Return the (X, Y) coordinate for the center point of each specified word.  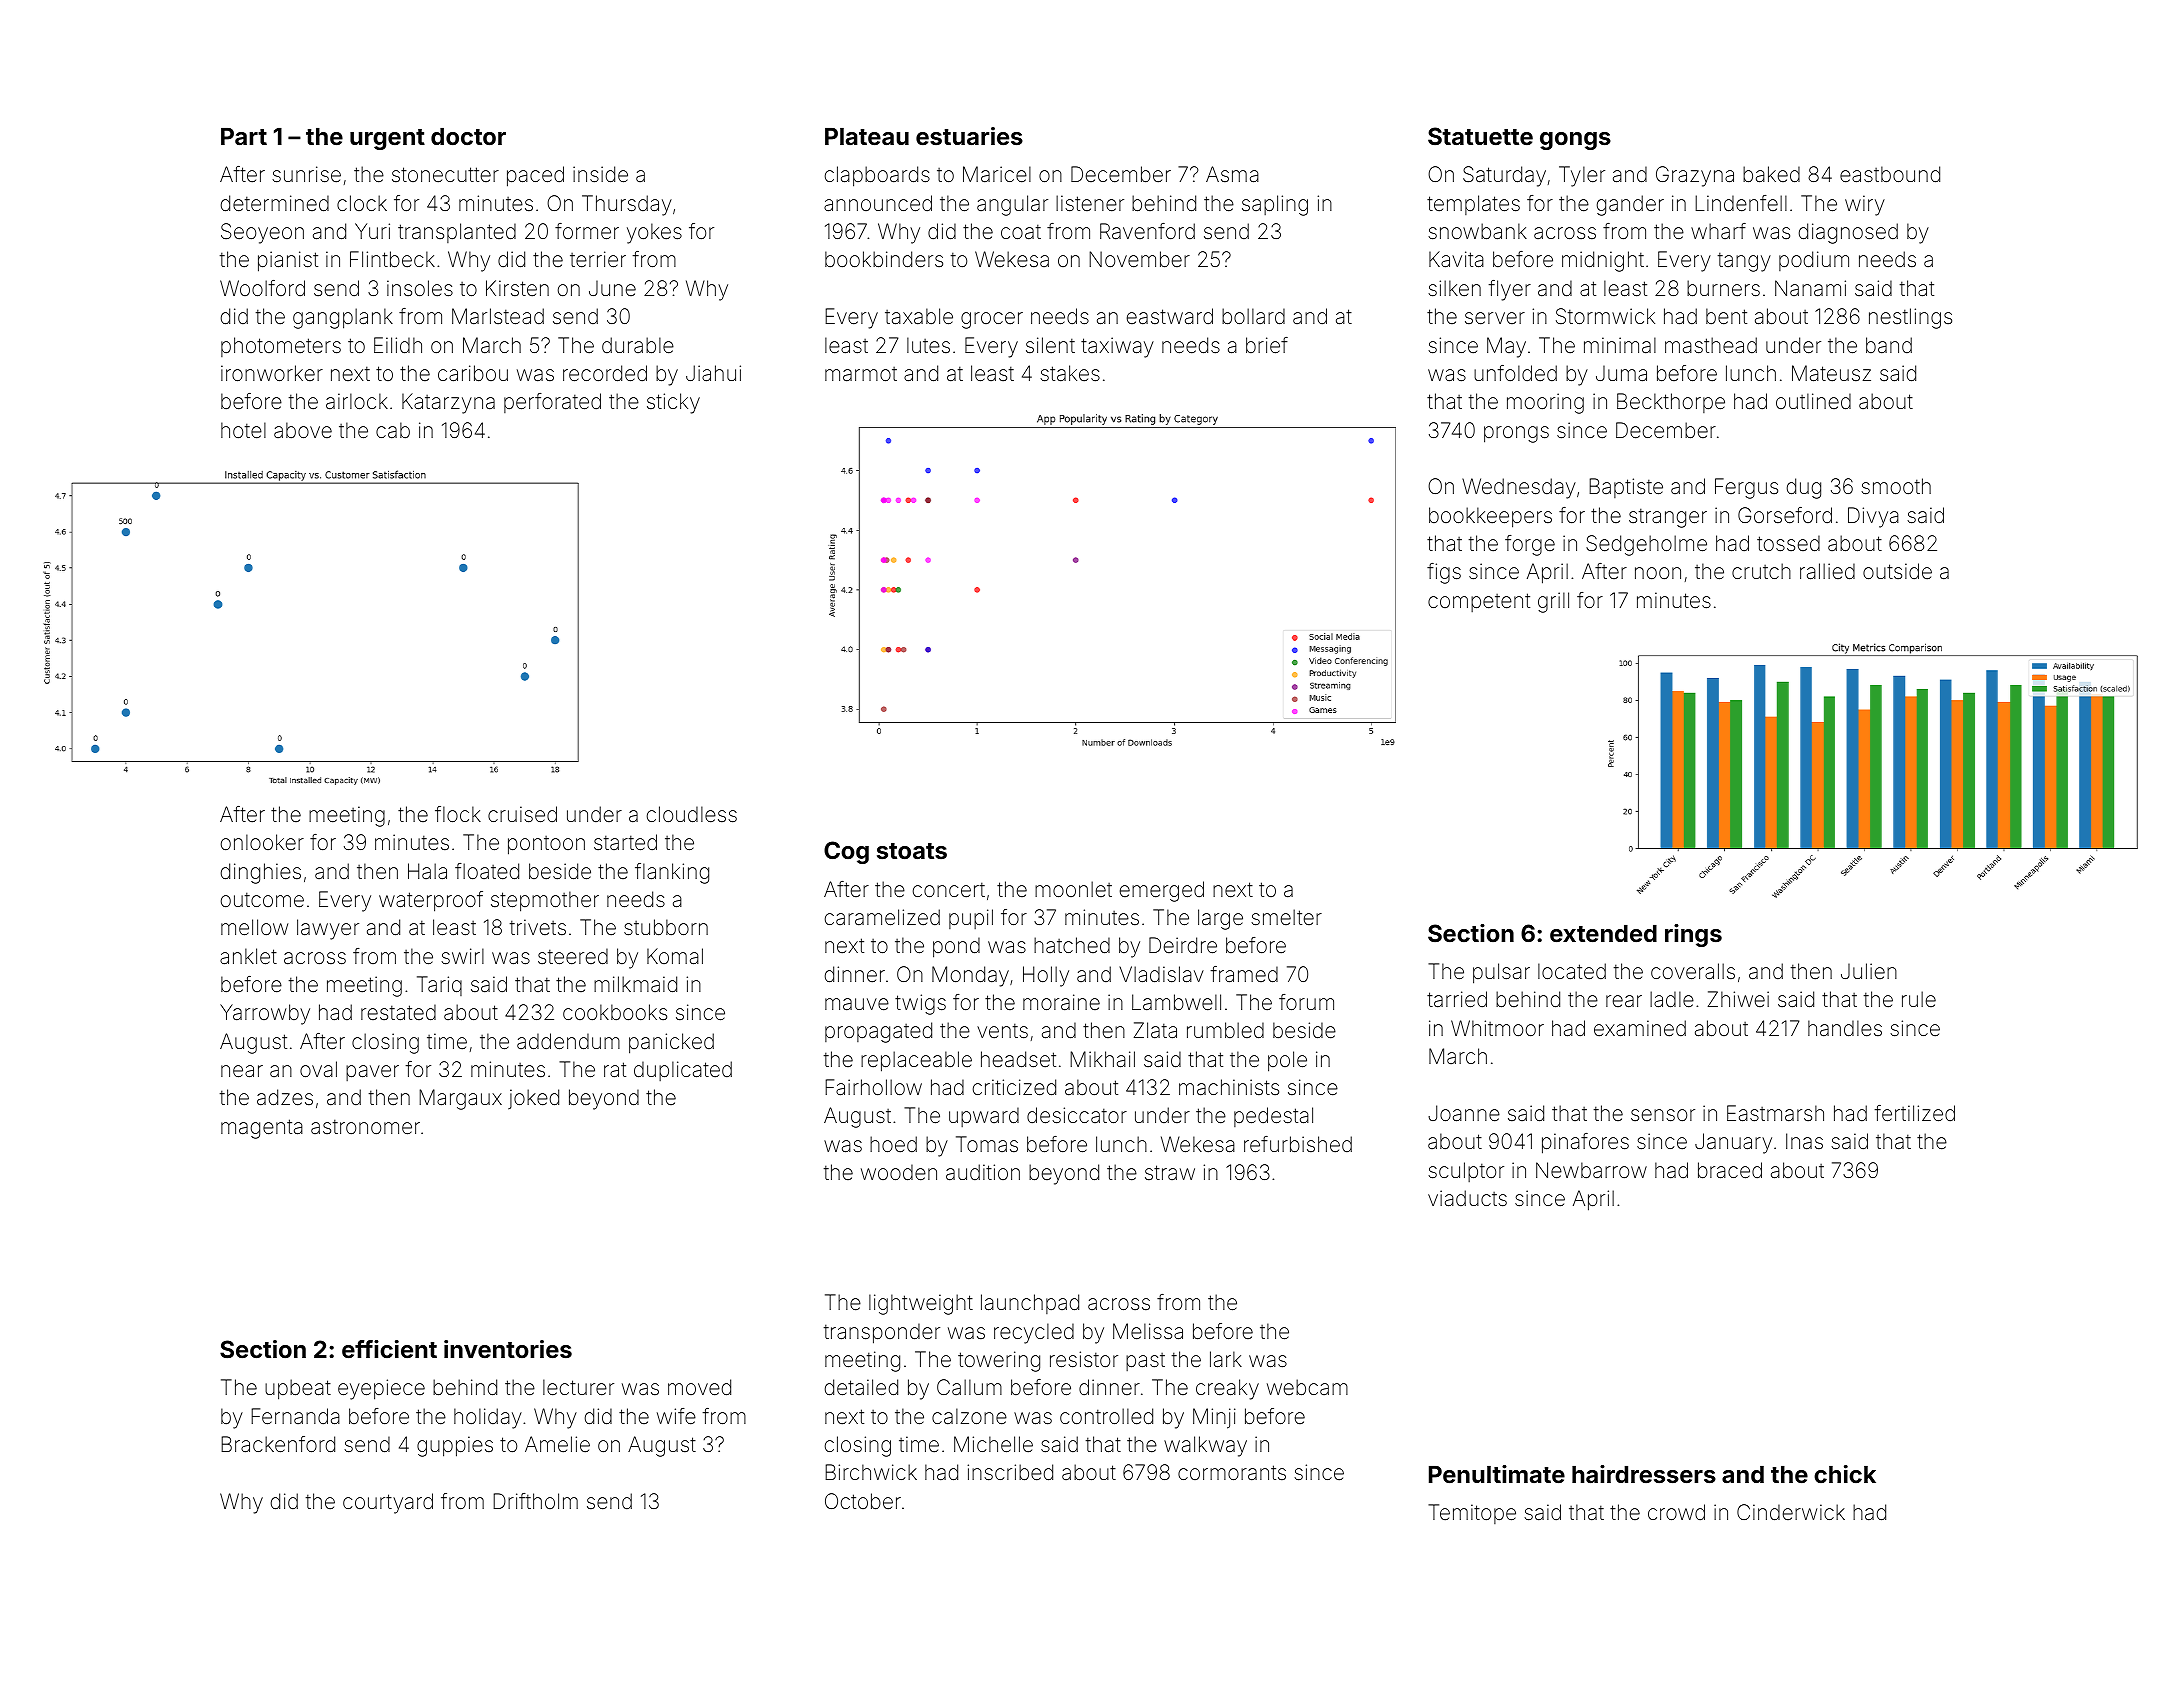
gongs (1575, 141)
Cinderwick (1791, 1512)
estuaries (969, 136)
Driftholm (535, 1501)
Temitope (1472, 1514)
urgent (387, 139)
